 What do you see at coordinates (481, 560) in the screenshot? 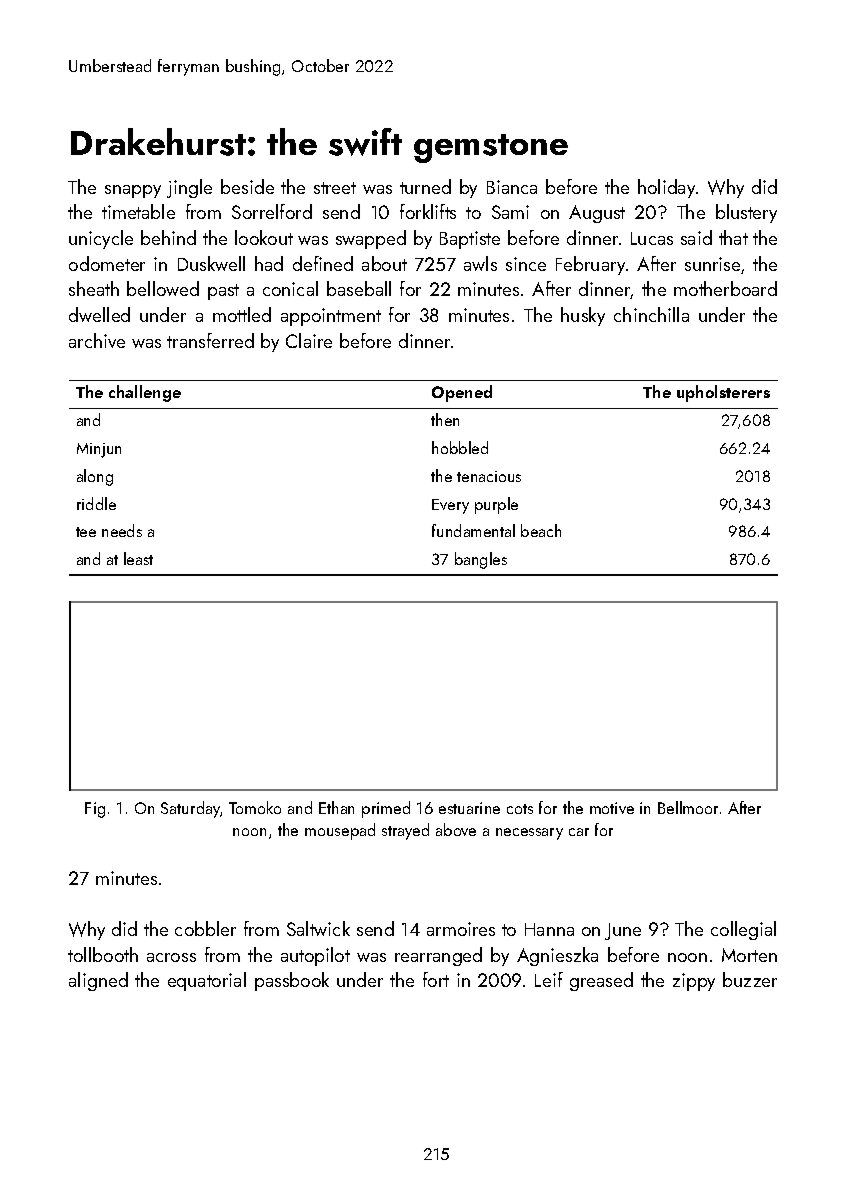
I see `bangles` at bounding box center [481, 560].
